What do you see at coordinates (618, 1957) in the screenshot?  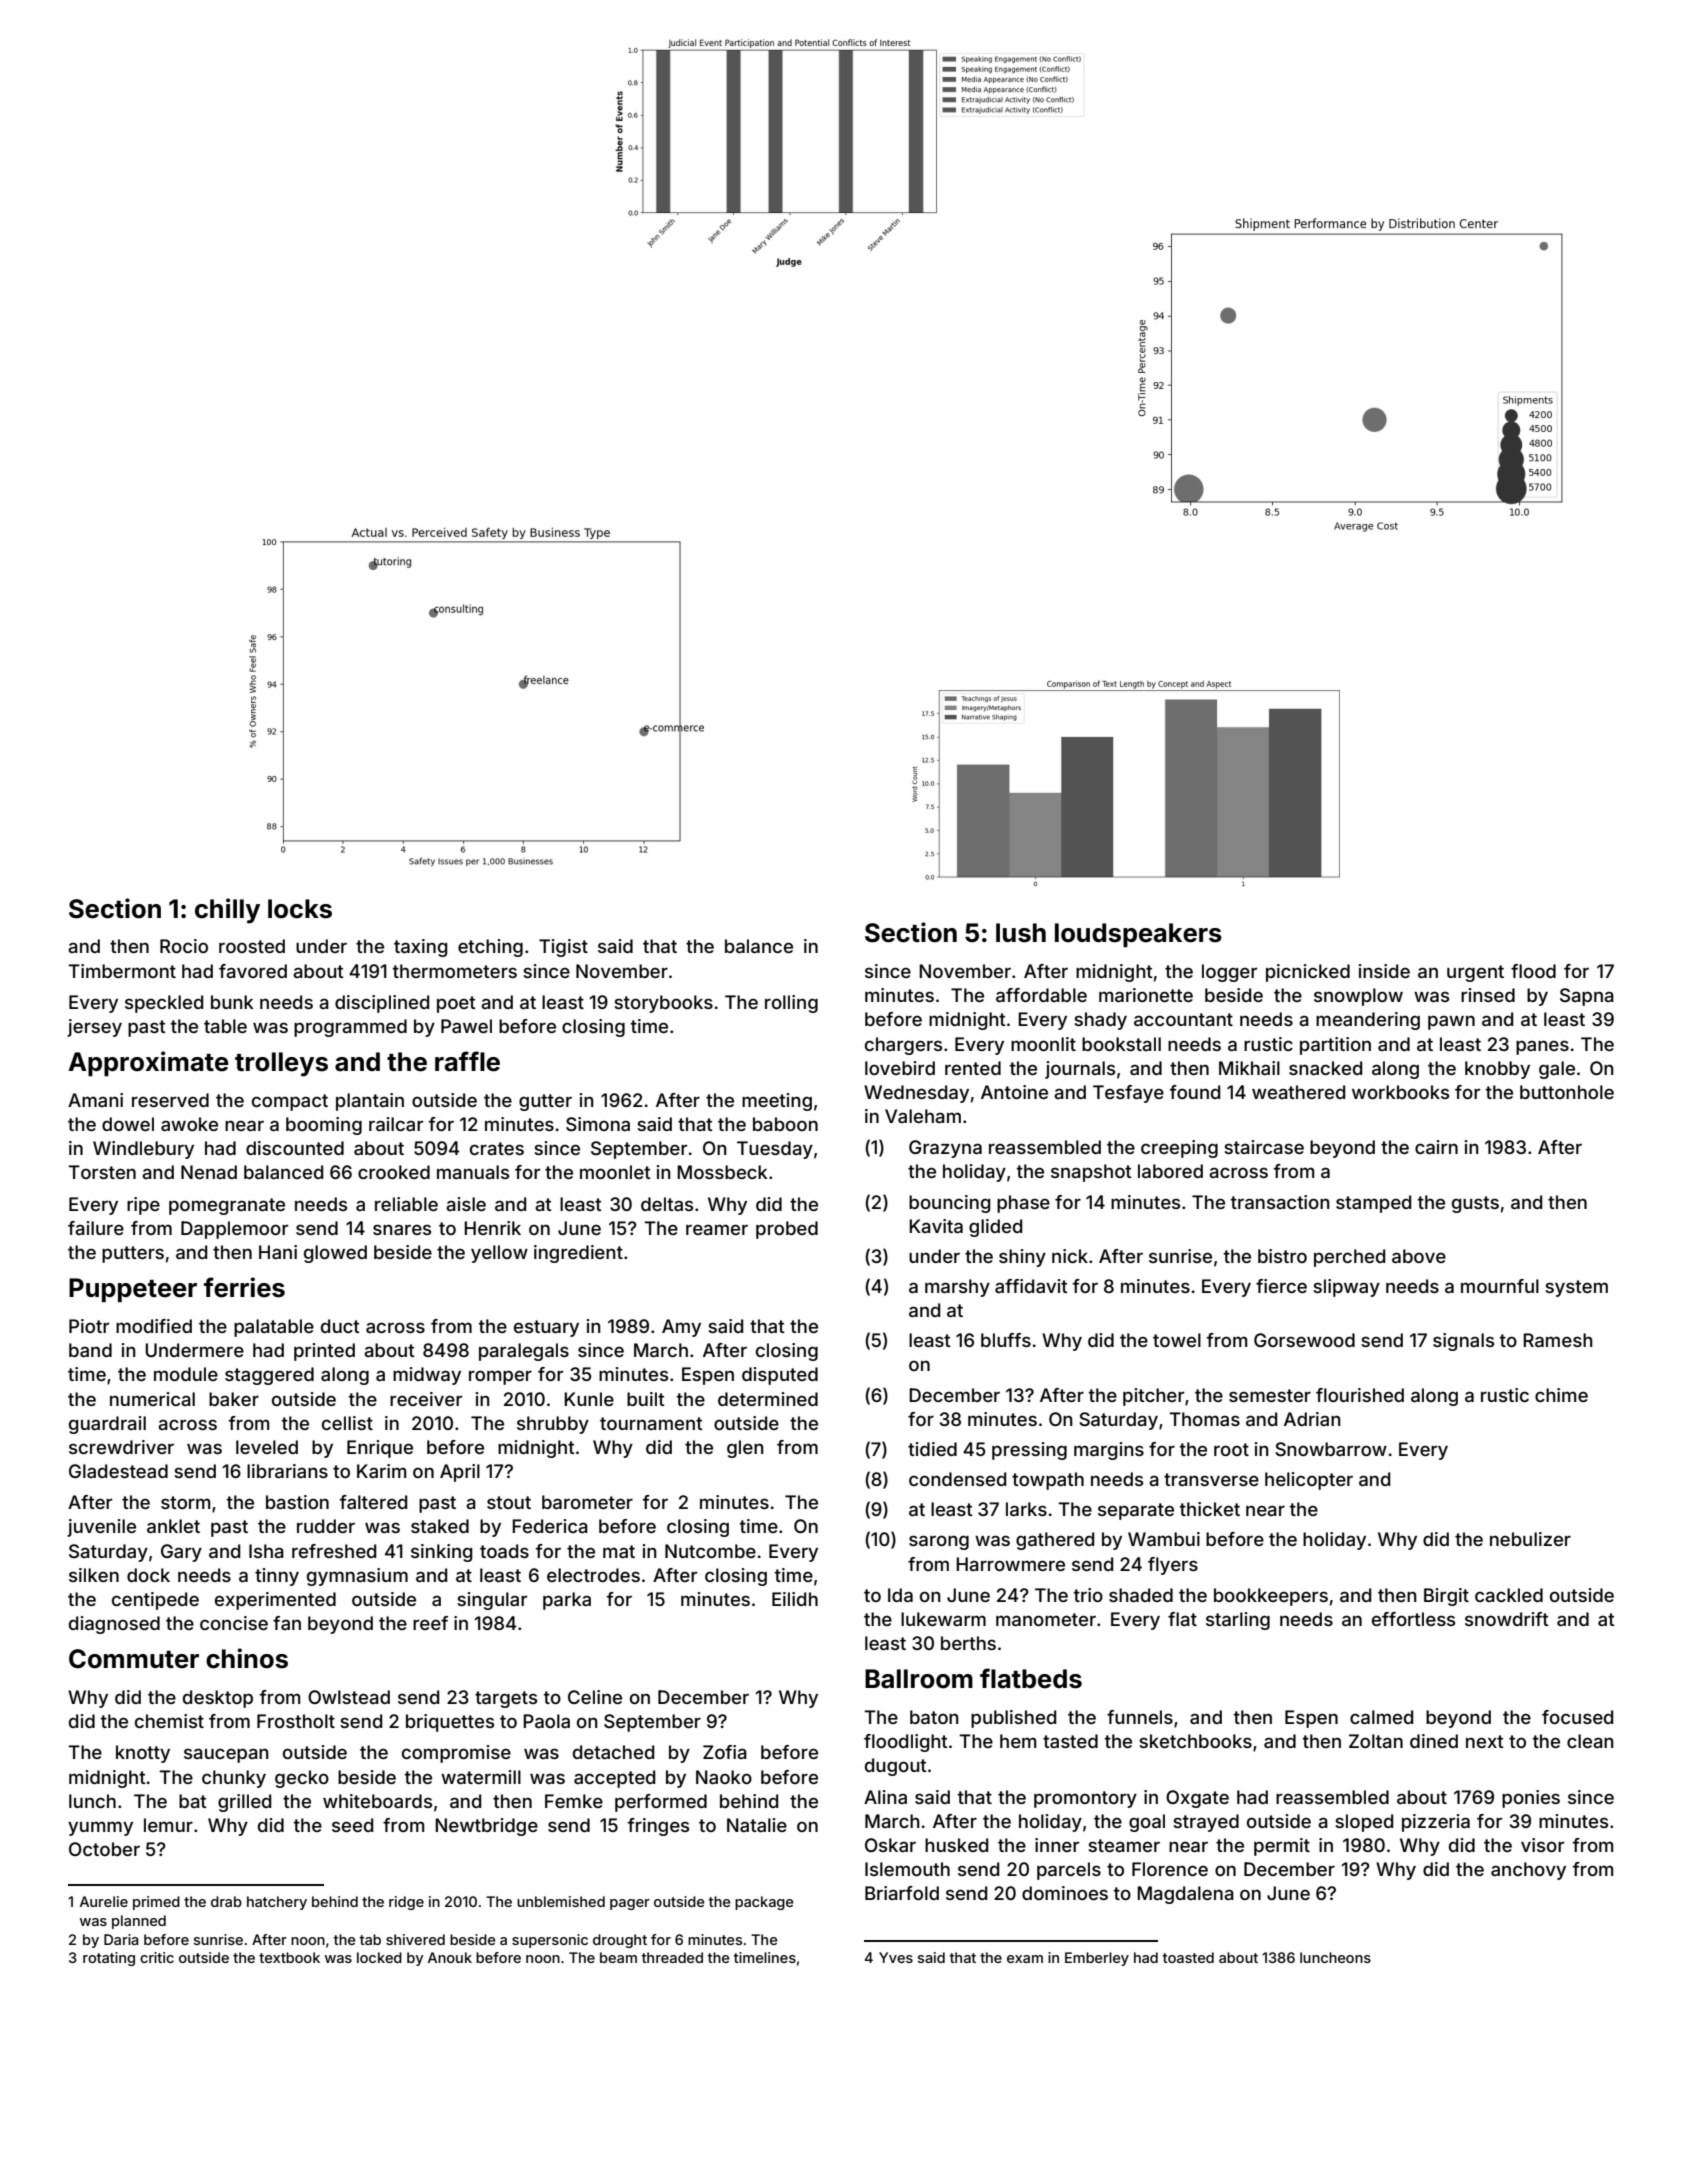 I see `beam` at bounding box center [618, 1957].
